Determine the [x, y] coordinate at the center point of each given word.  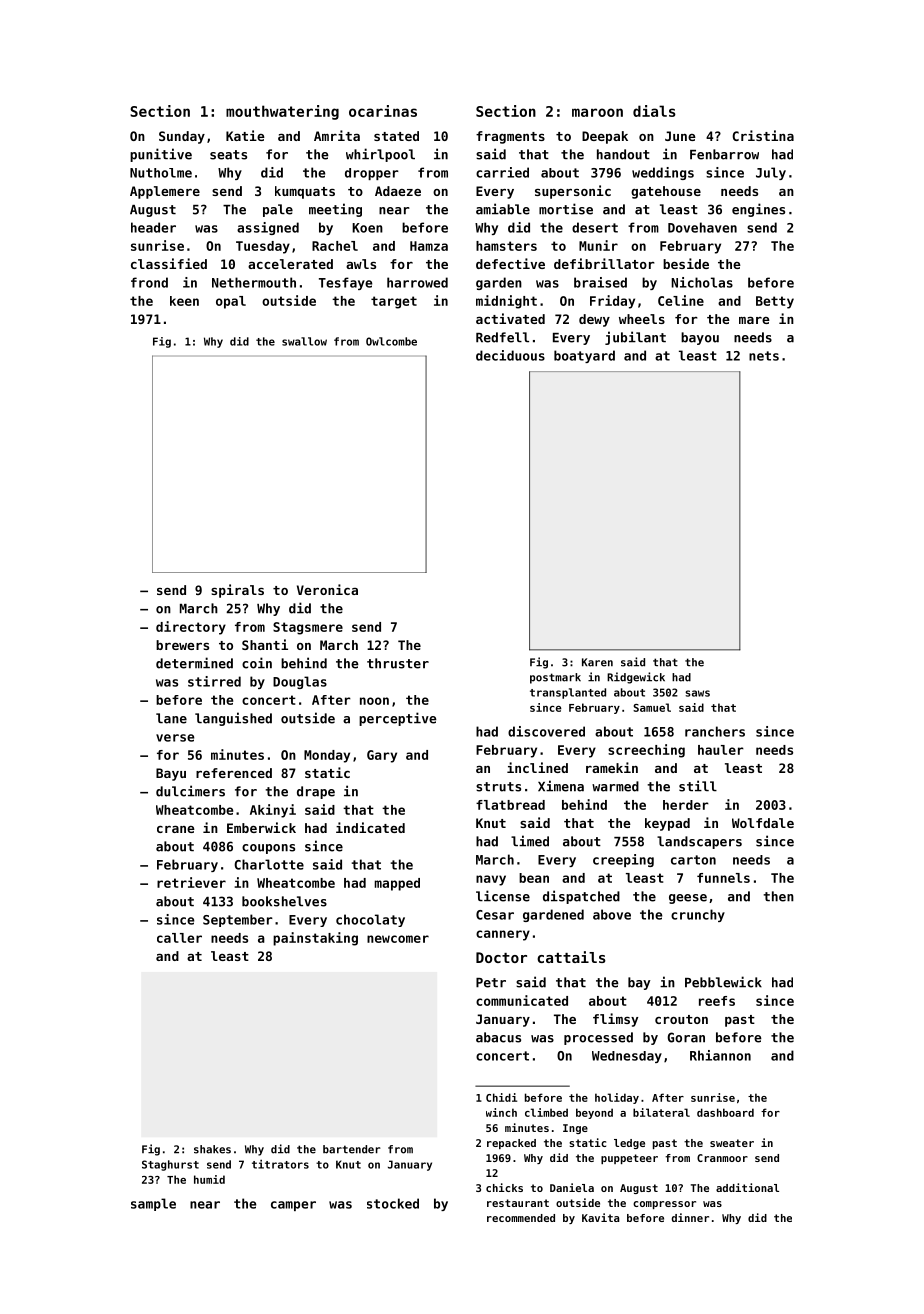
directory [191, 628]
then [778, 896]
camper [293, 1206]
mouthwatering [282, 112]
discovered [546, 731]
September [238, 920]
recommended [521, 1218]
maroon [597, 112]
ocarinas [383, 111]
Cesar [495, 915]
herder [686, 805]
